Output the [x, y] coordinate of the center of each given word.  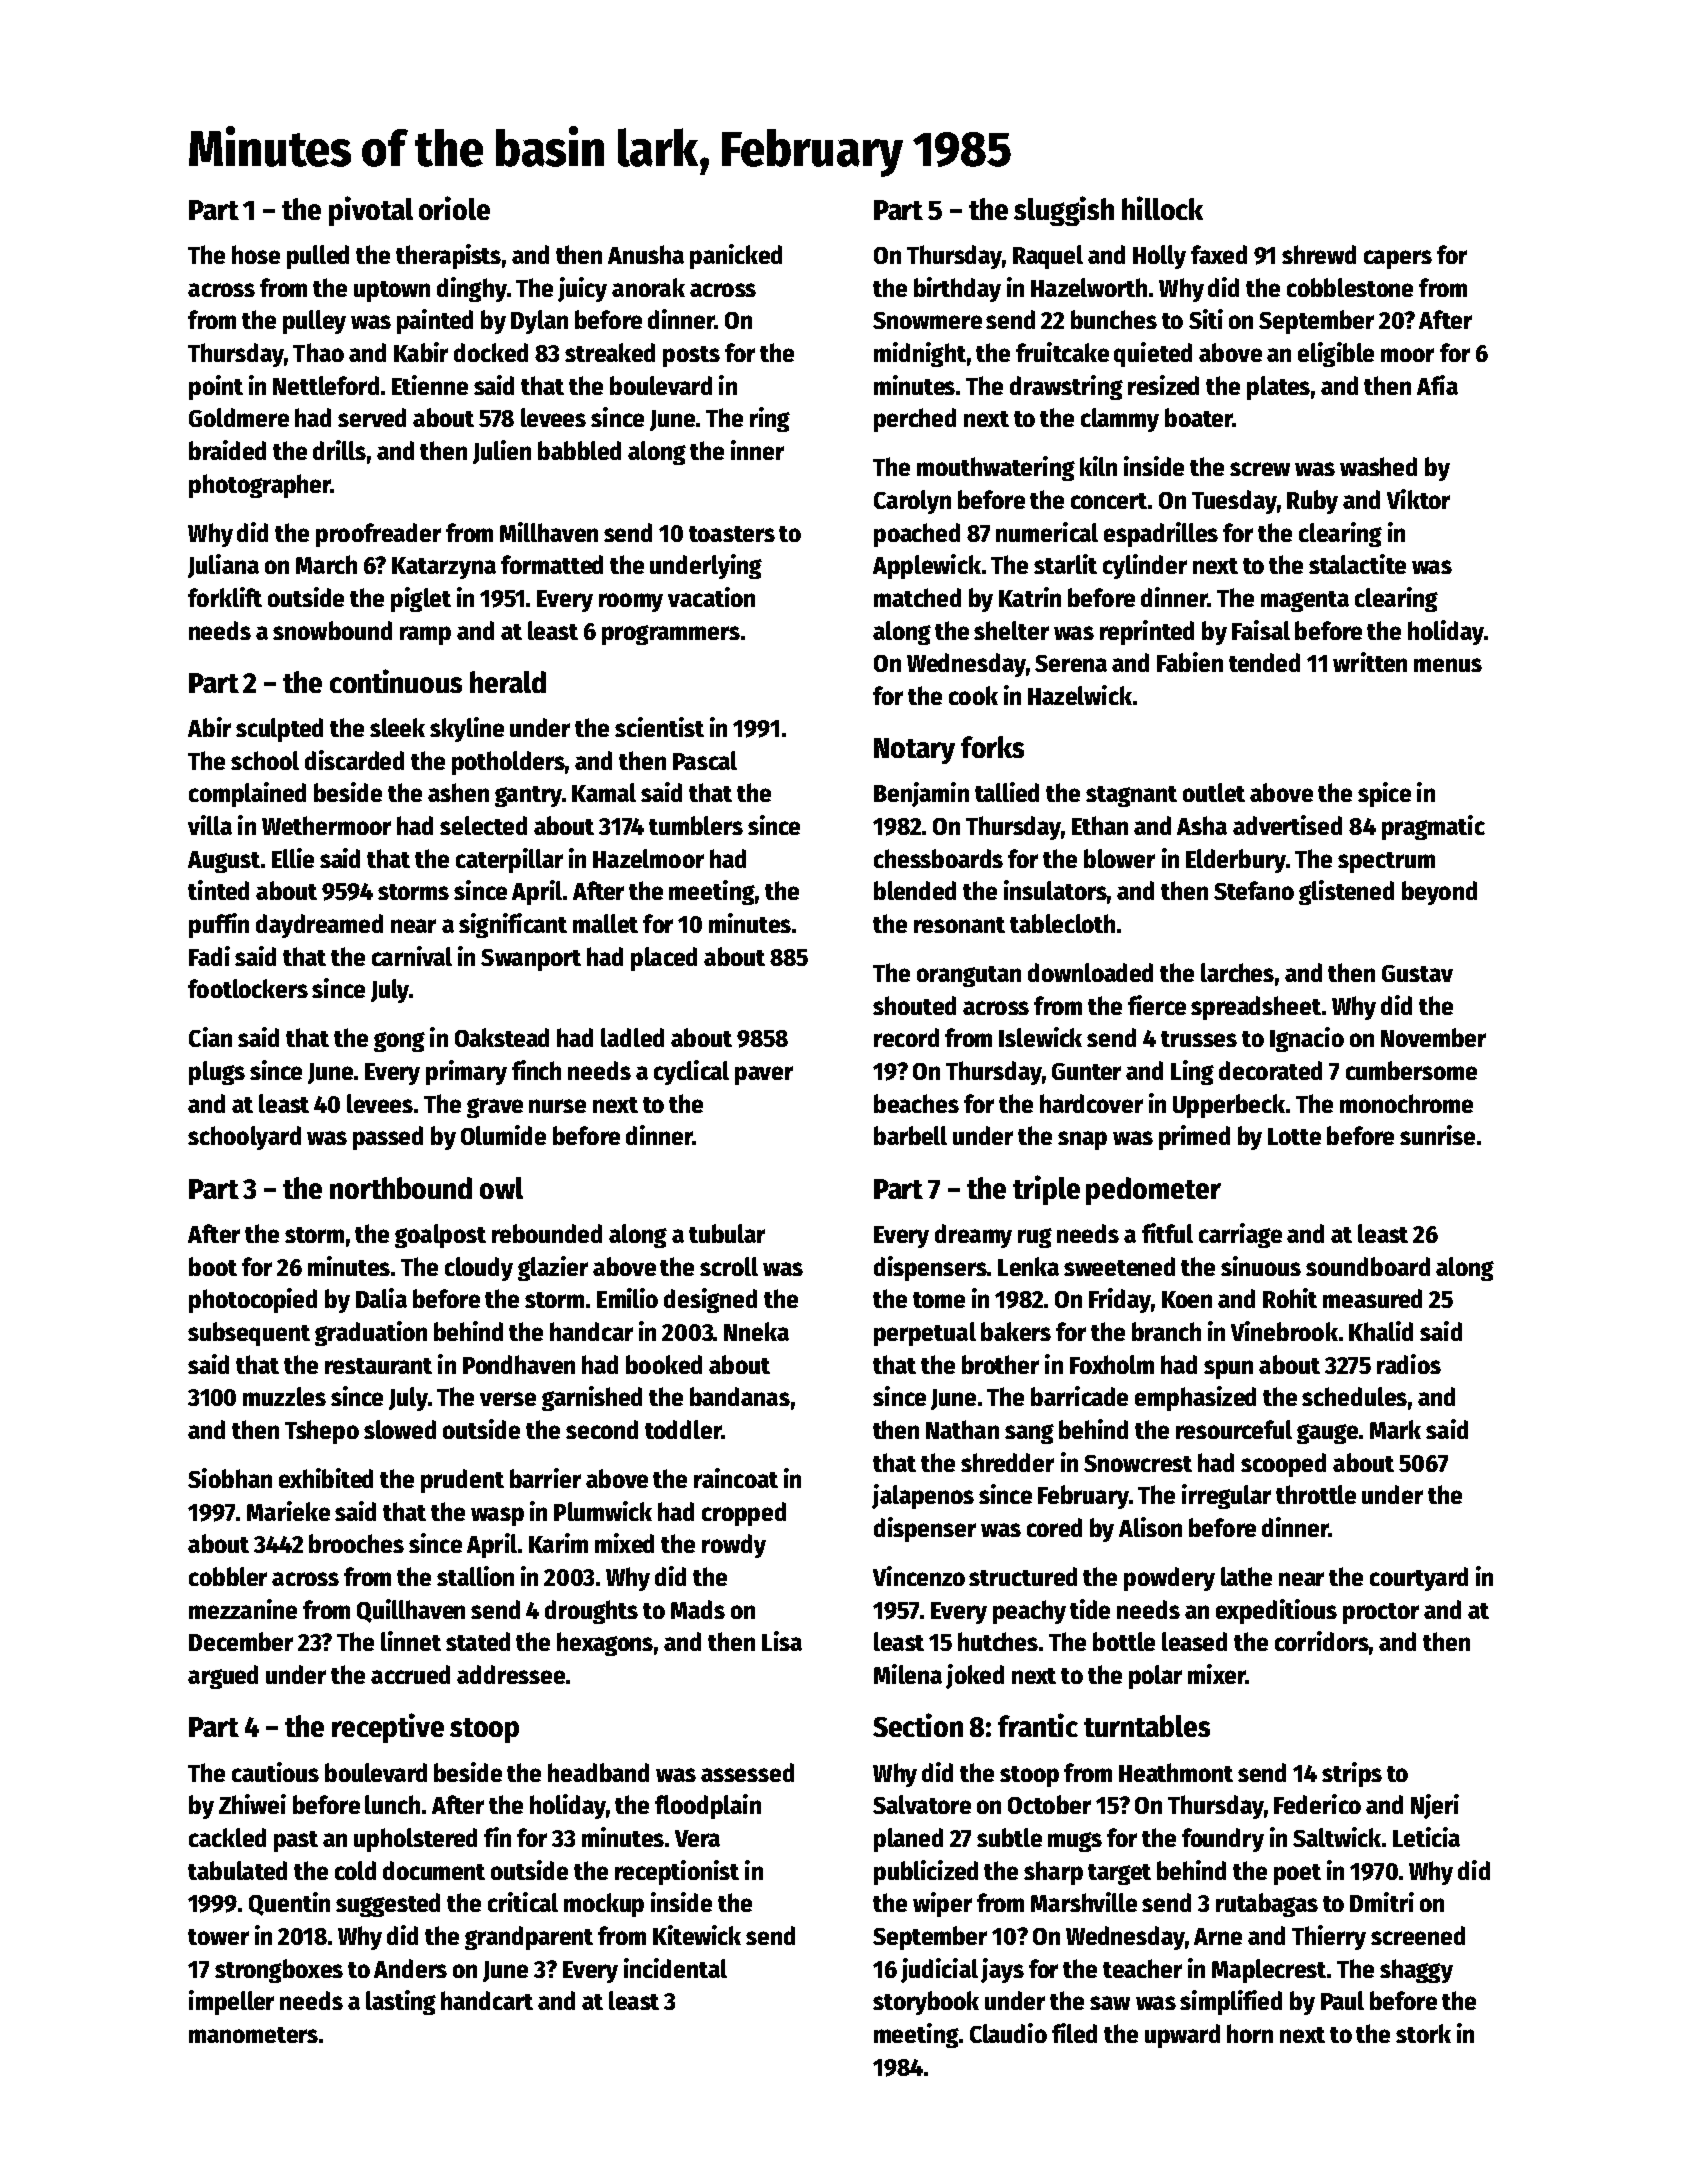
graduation [371, 1333]
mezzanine [243, 1609]
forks [992, 747]
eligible [1336, 354]
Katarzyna [444, 568]
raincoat [736, 1478]
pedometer [1153, 1191]
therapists [448, 256]
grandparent [529, 1938]
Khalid [1381, 1331]
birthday [957, 289]
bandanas [740, 1396]
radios [1409, 1364]
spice [1384, 794]
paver [764, 1075]
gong [399, 1042]
